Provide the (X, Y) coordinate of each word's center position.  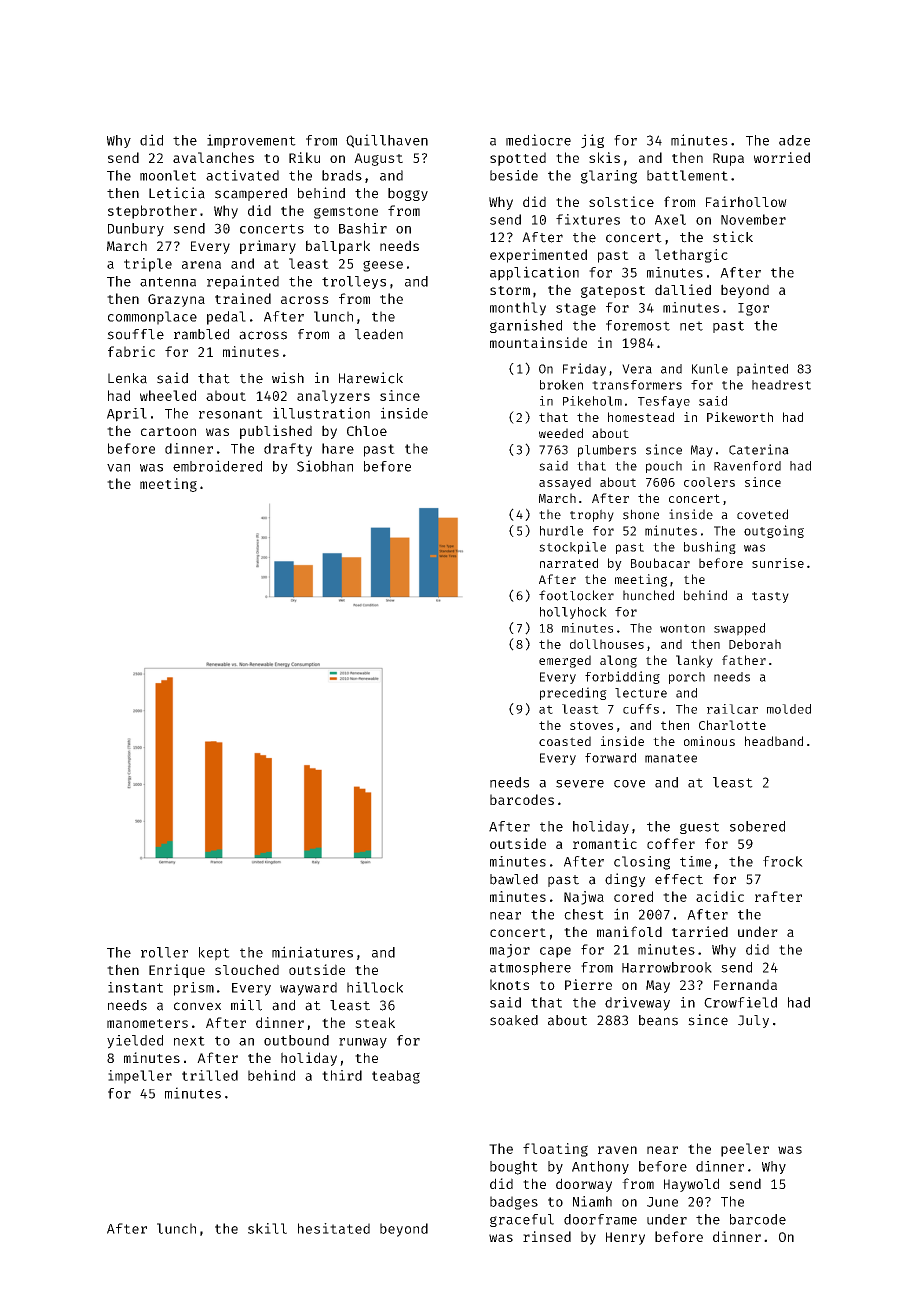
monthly (518, 309)
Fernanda (745, 984)
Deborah (755, 644)
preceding (573, 693)
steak (375, 1022)
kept (214, 954)
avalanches (213, 157)
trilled (210, 1075)
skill (267, 1228)
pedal (226, 318)
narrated (569, 563)
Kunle (710, 369)
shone (641, 514)
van (118, 468)
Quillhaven (387, 141)
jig (592, 141)
